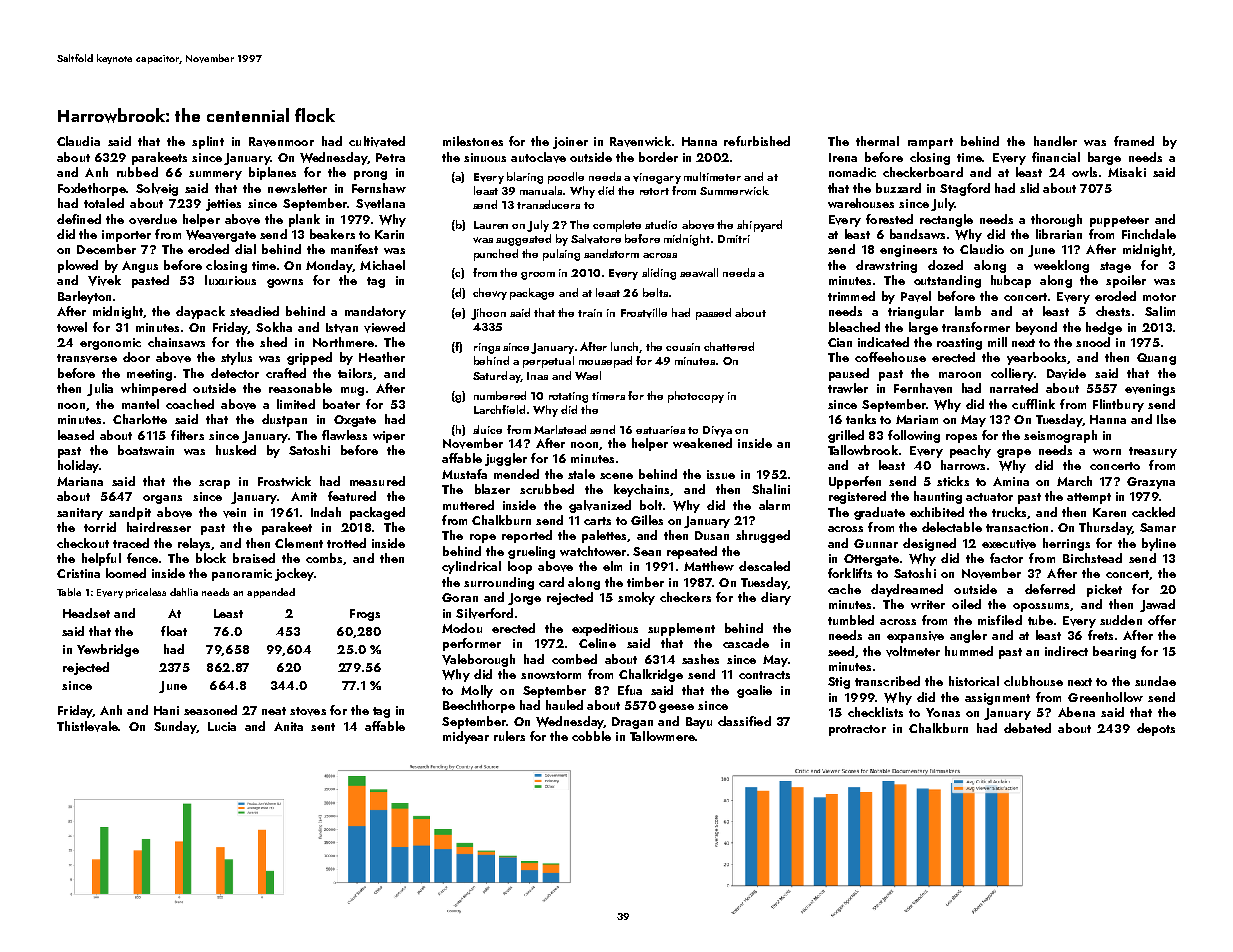  Describe the element at coordinates (78, 141) in the image. I see `Claudia` at that location.
